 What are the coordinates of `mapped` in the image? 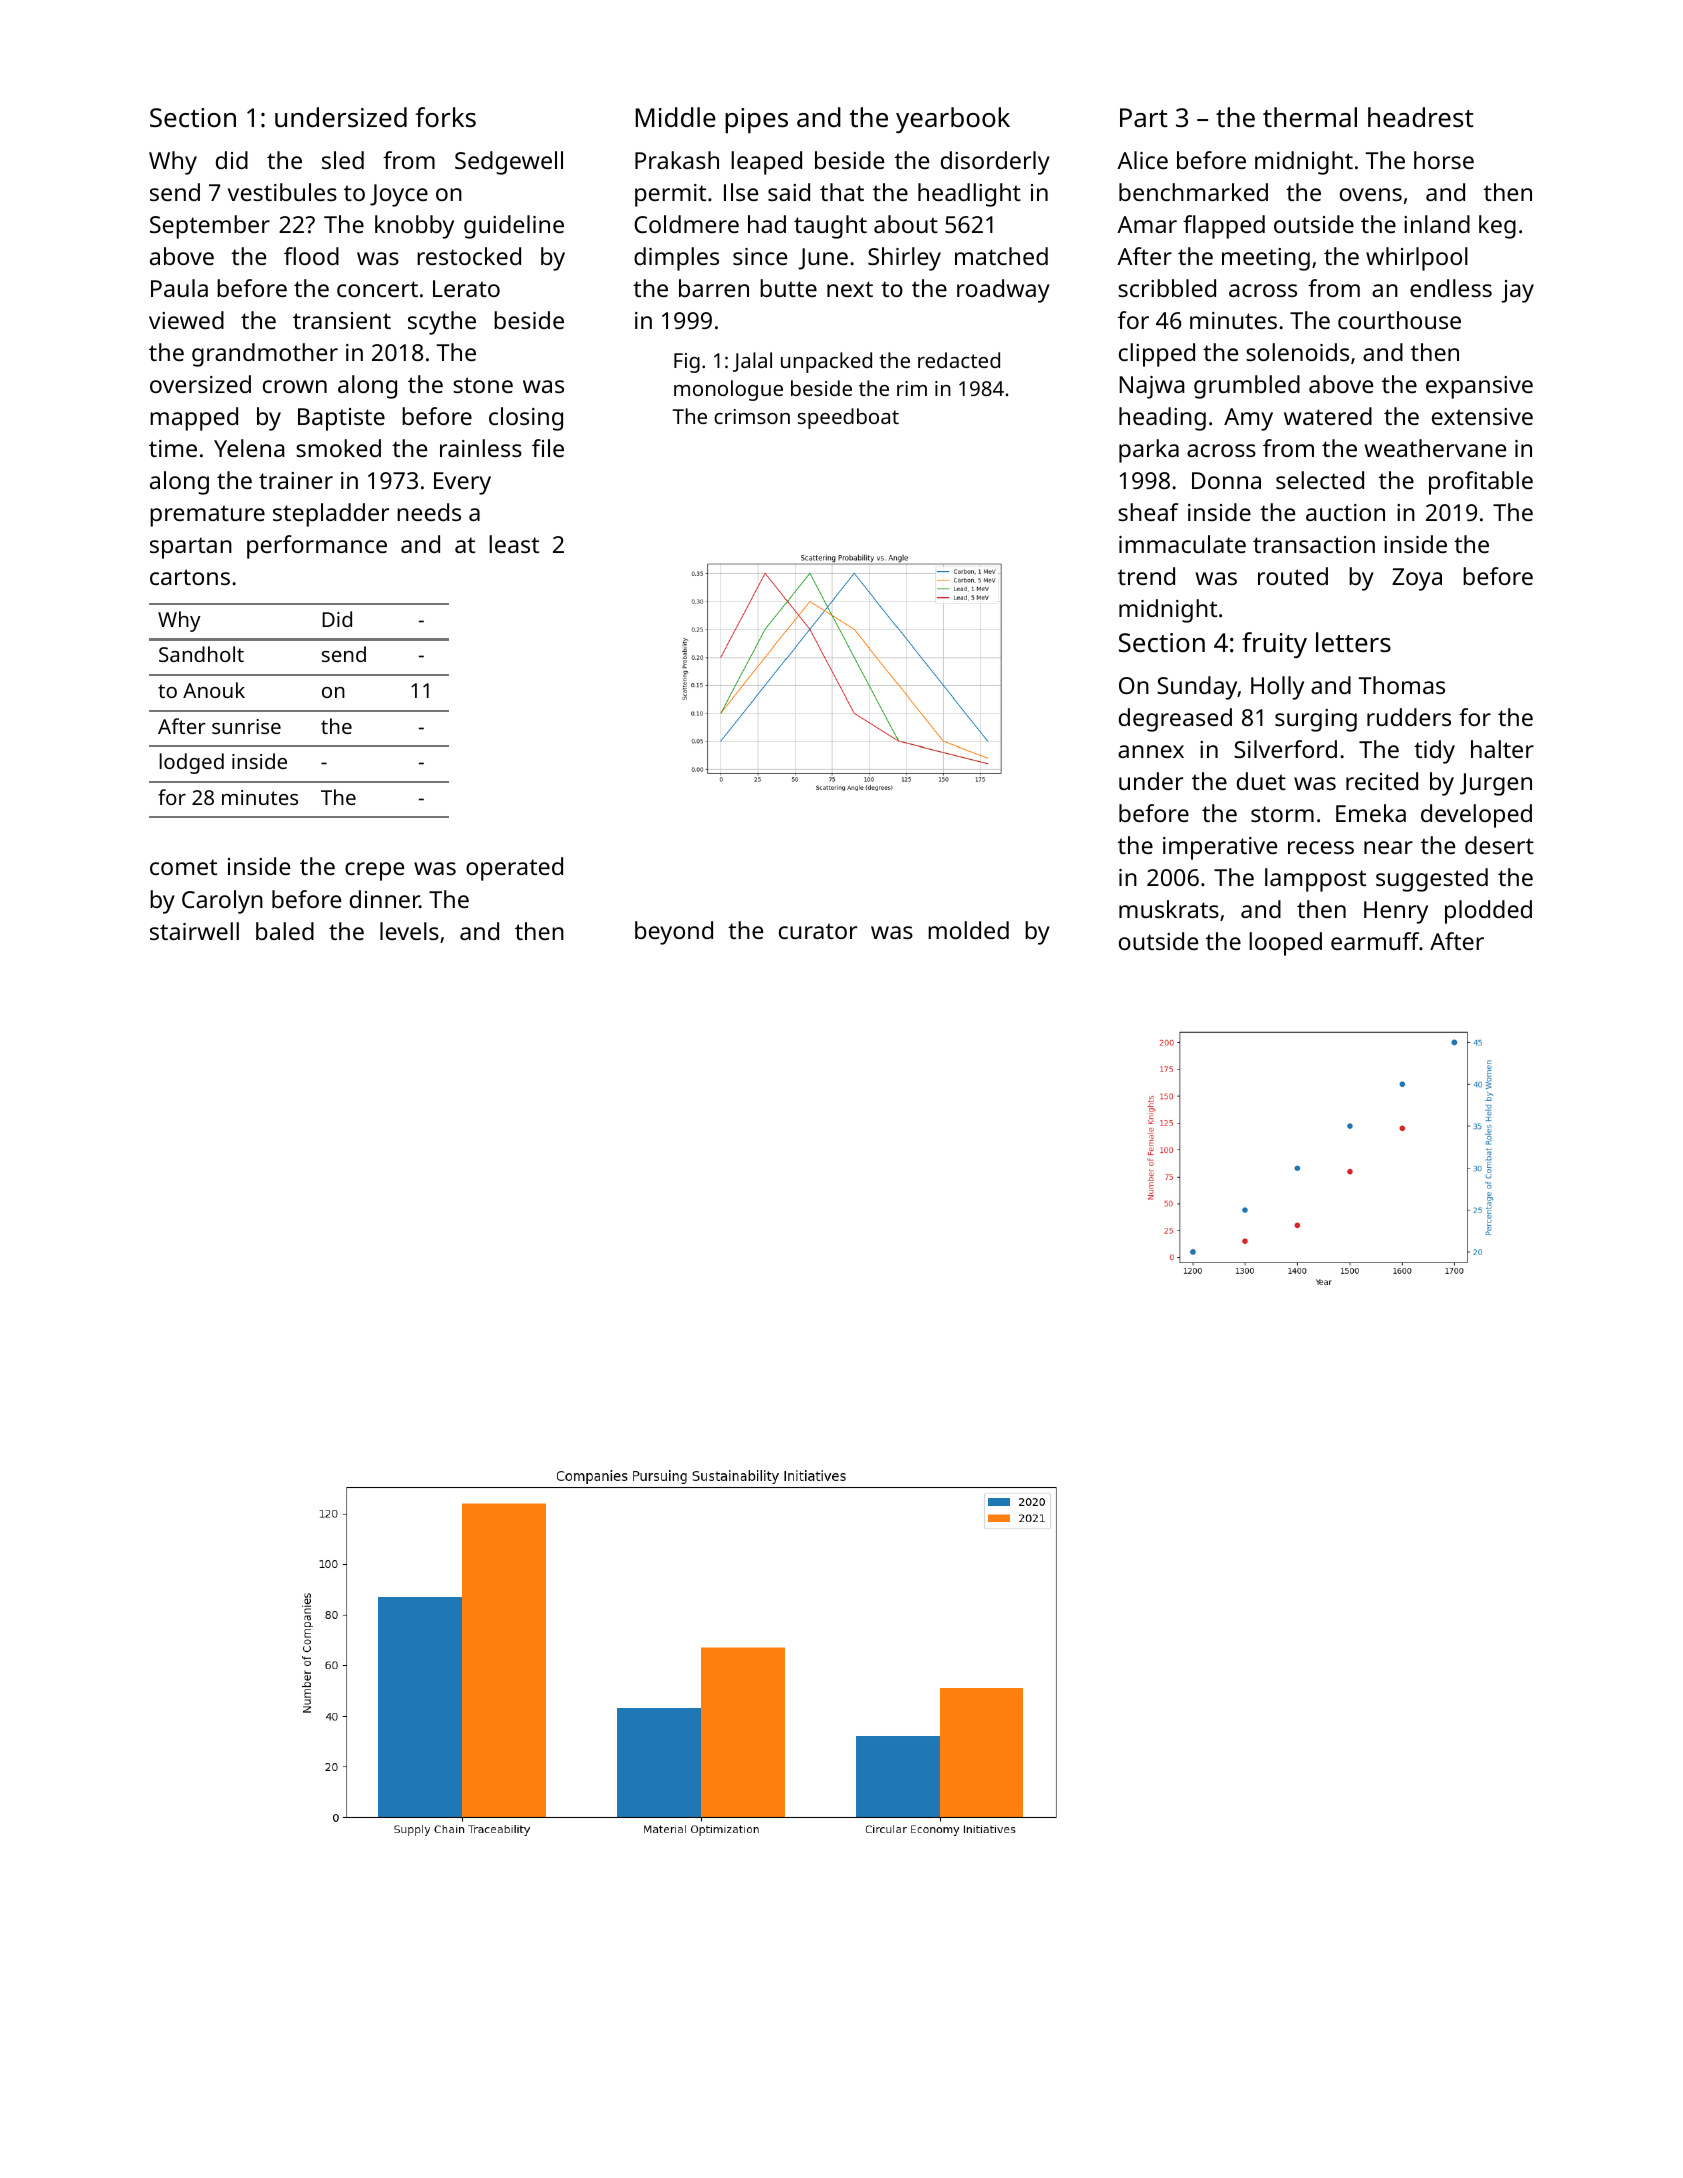 It's located at (194, 419).
